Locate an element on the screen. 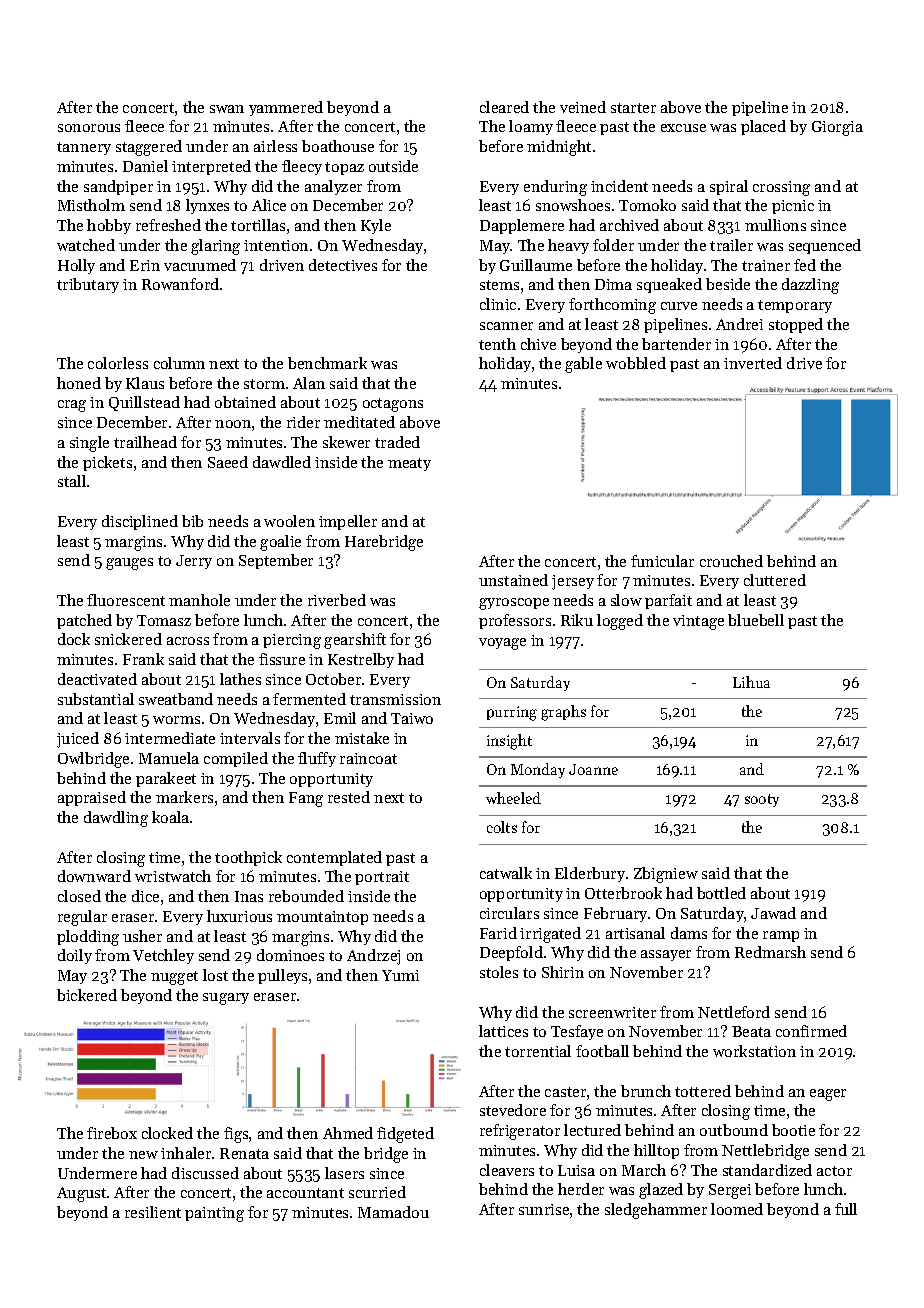 This screenshot has width=924, height=1308. glazed is located at coordinates (661, 1191).
